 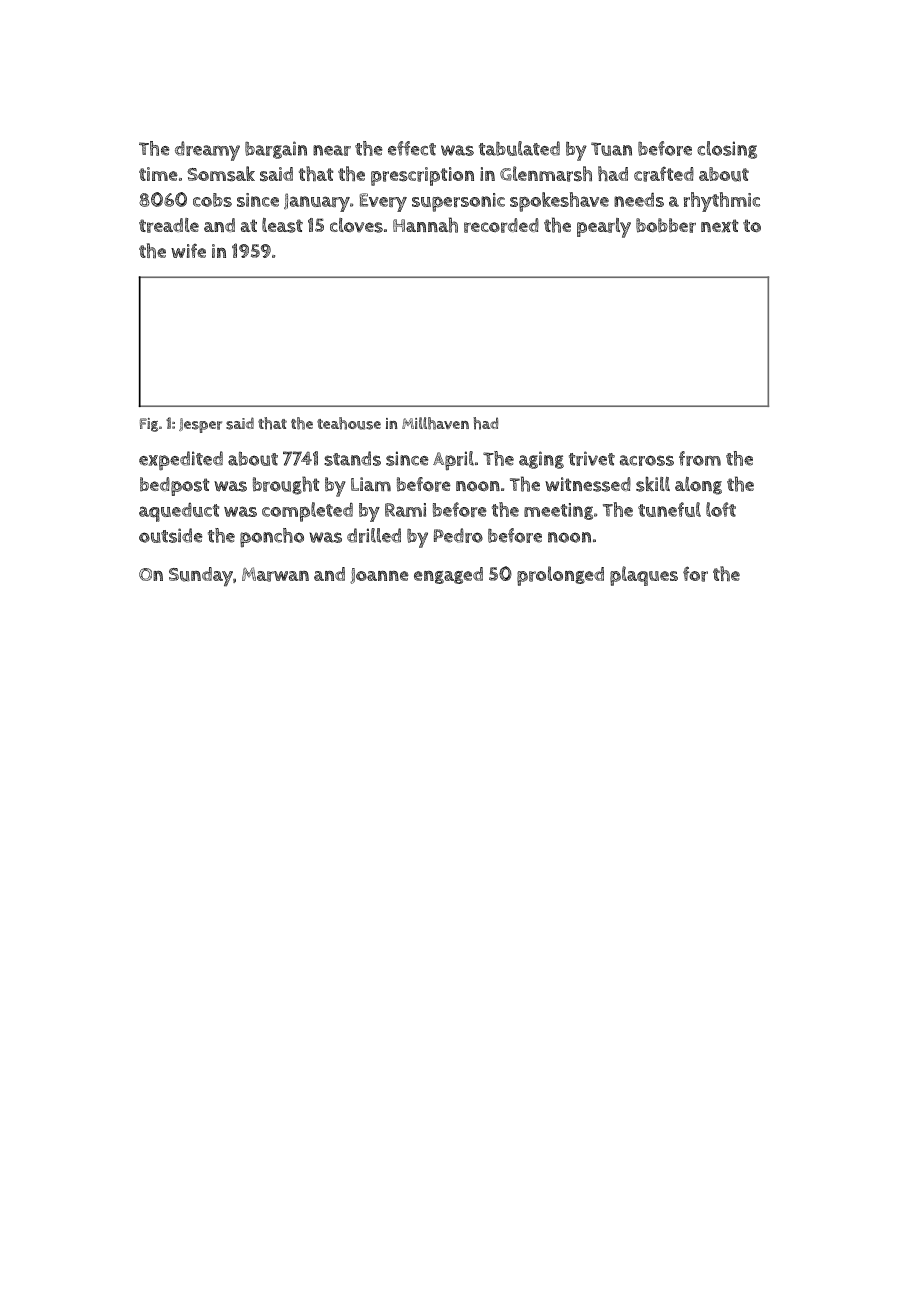 I want to click on aqueduct, so click(x=179, y=512).
